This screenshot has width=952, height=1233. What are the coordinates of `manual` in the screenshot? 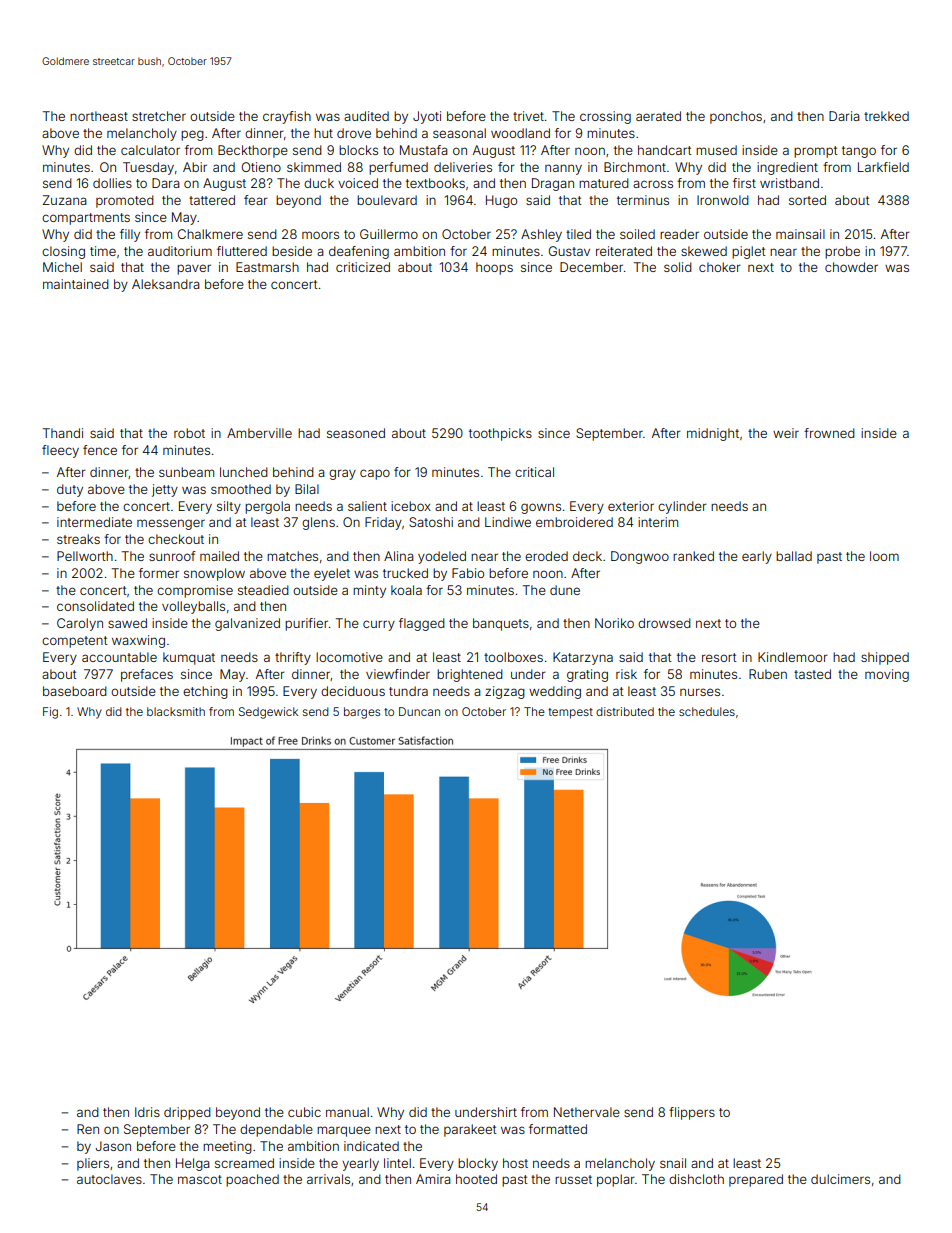 It's located at (347, 1112).
